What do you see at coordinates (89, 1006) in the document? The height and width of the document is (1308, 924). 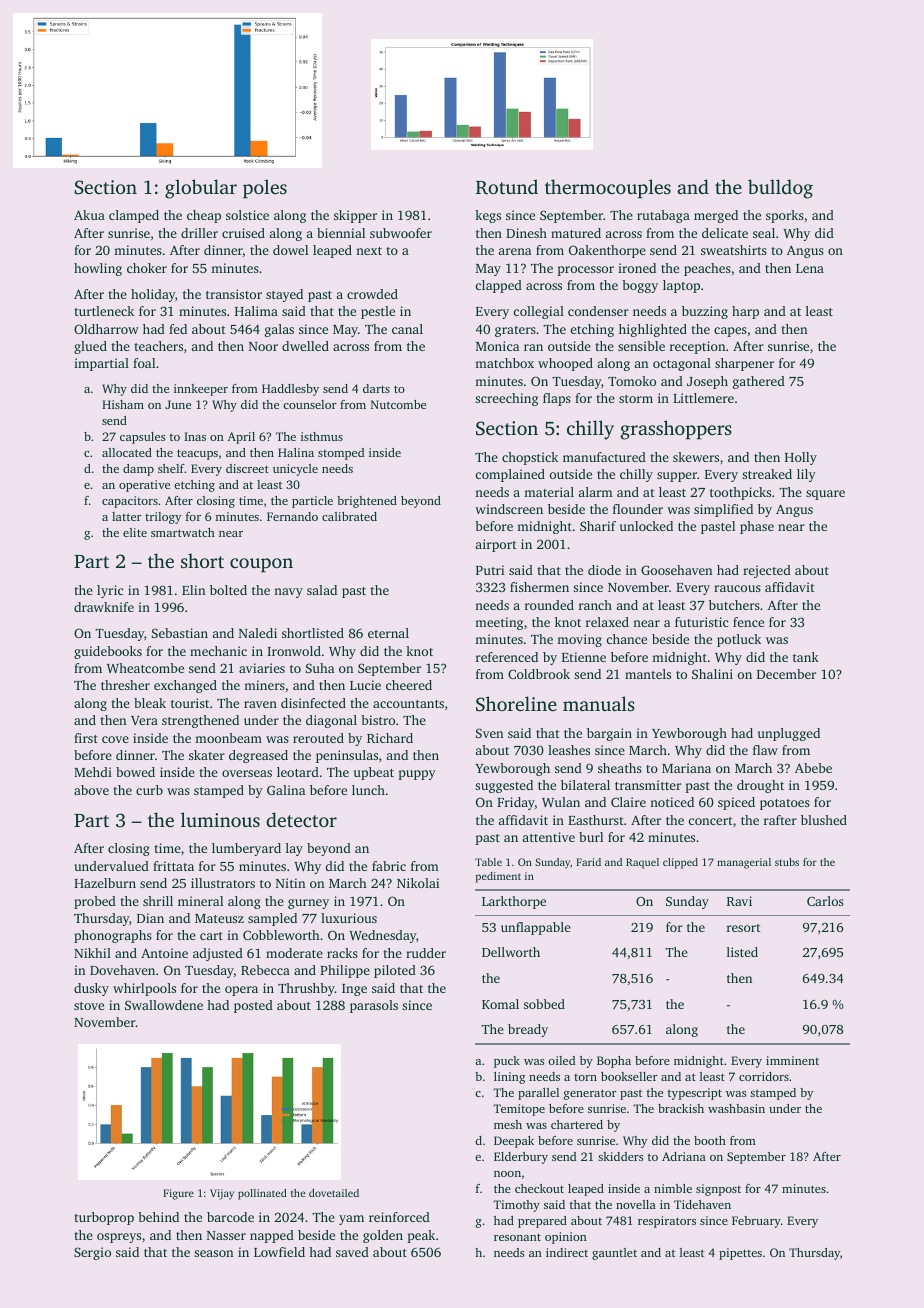 I see `stove` at bounding box center [89, 1006].
